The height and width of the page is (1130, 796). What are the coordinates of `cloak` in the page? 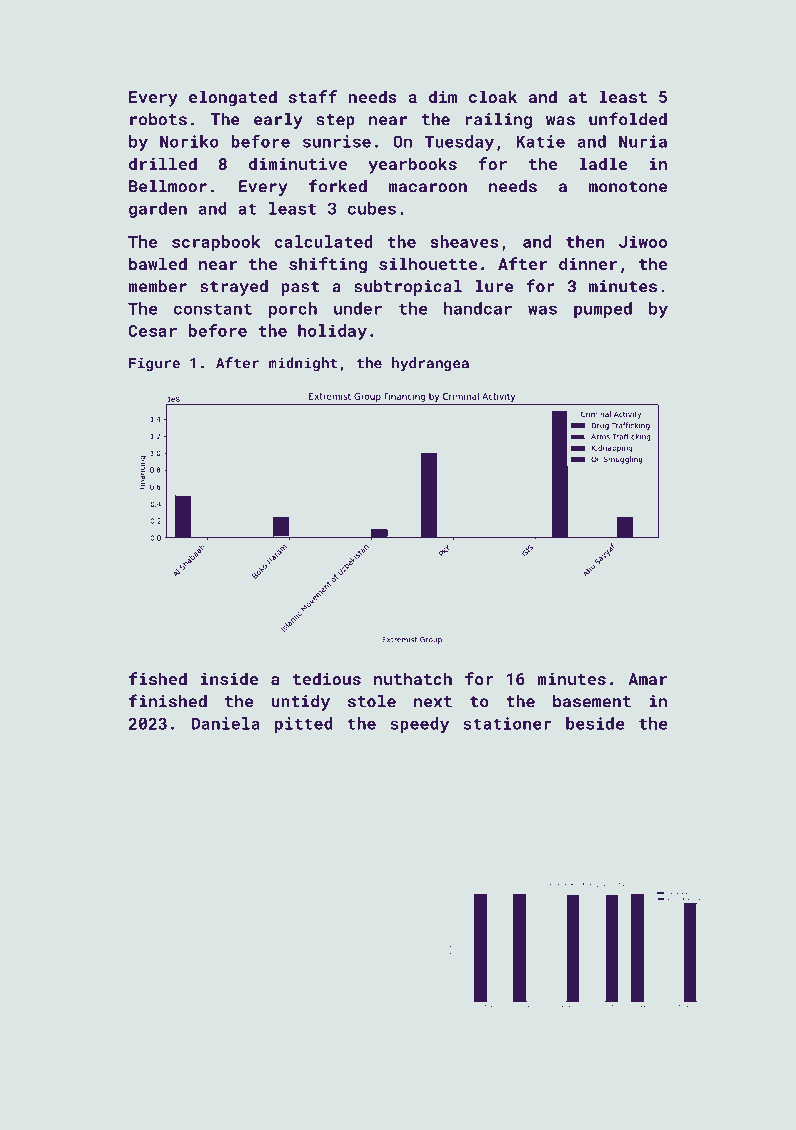 It's located at (493, 96).
